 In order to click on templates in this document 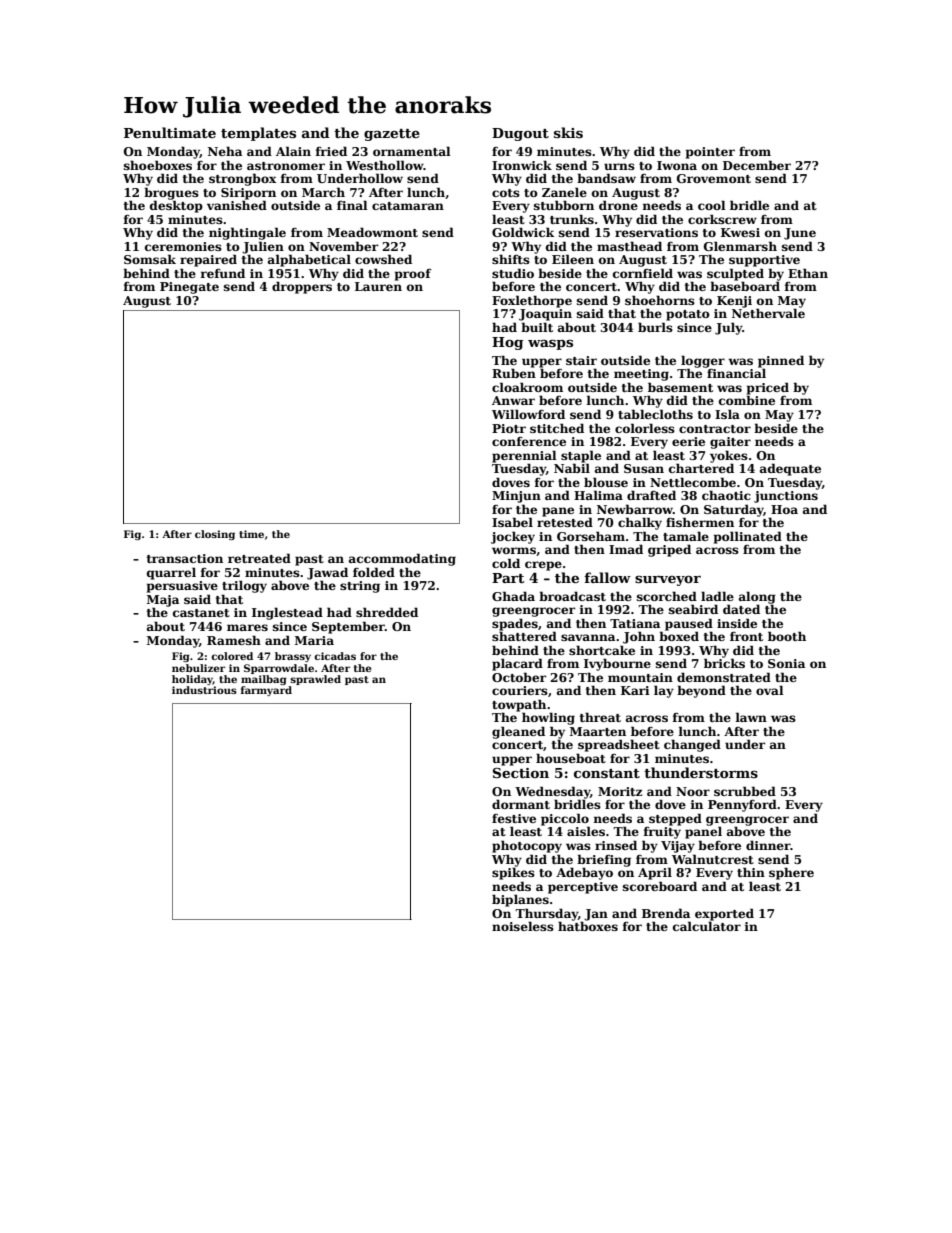, I will do `click(258, 134)`.
